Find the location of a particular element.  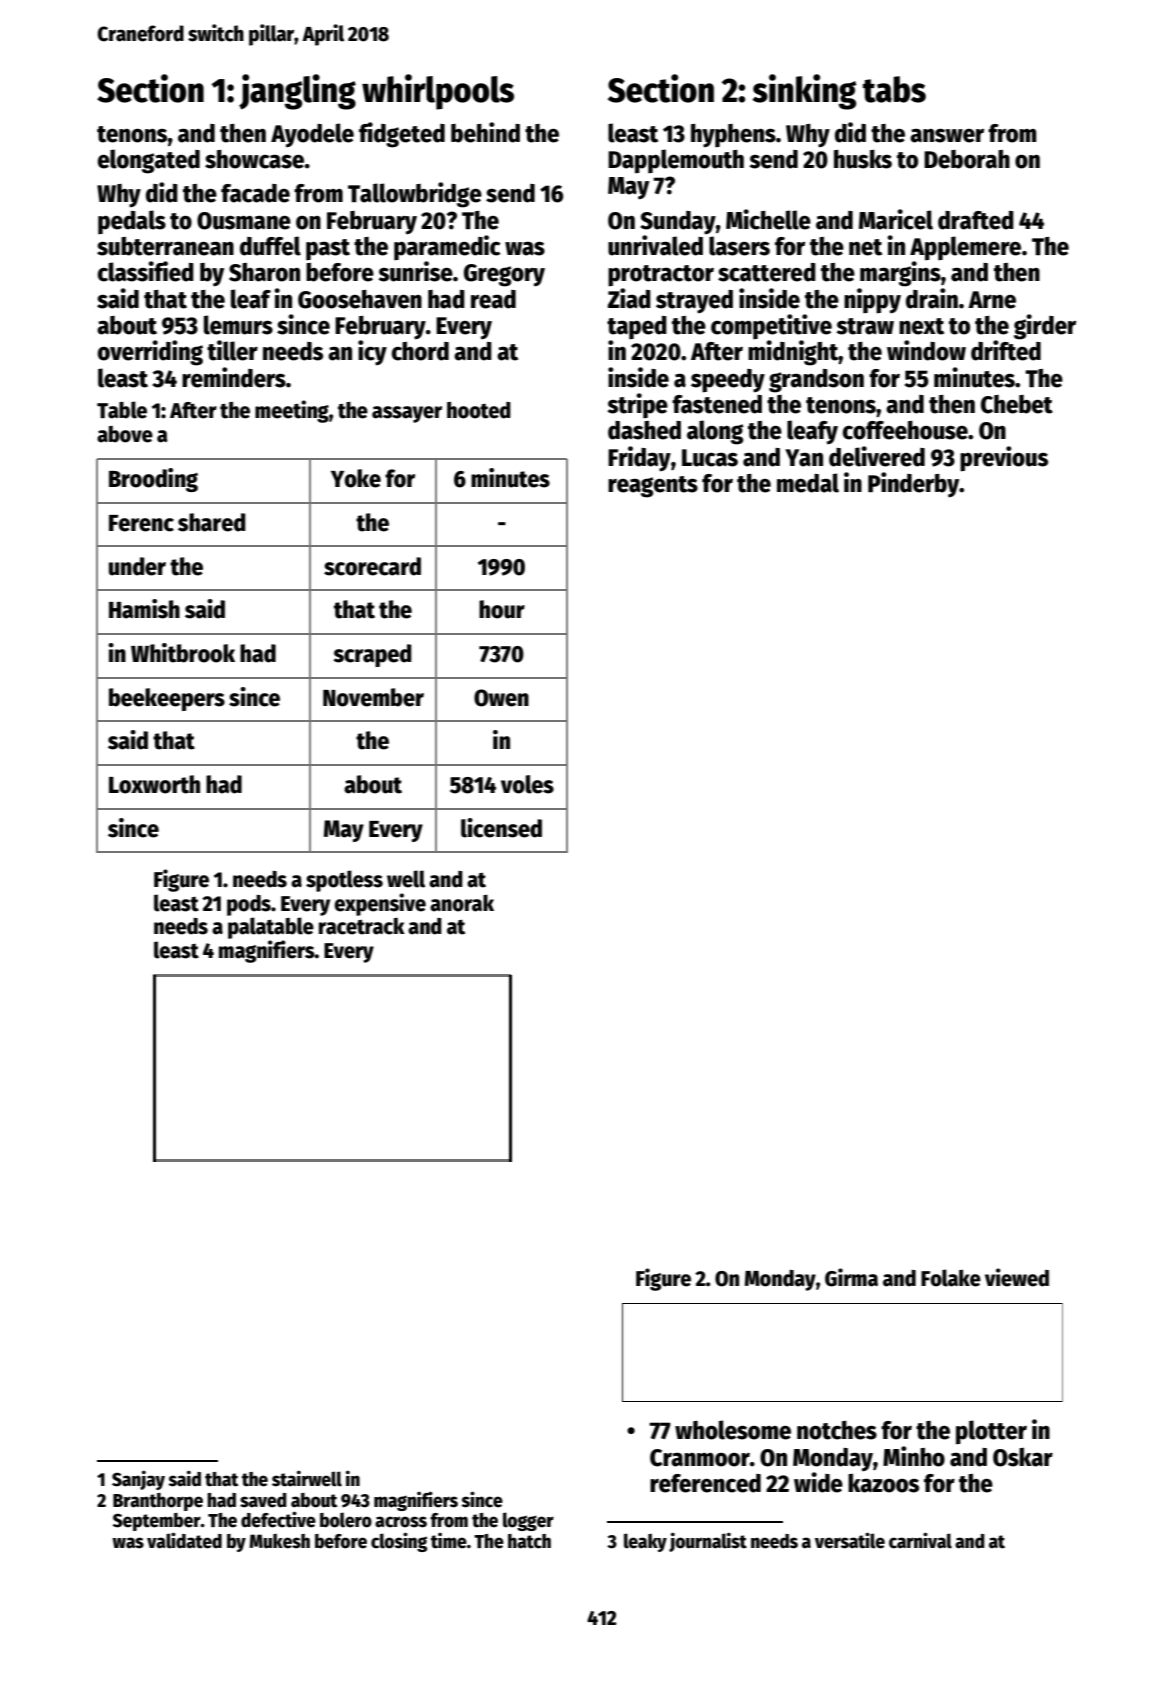

Branthorpe is located at coordinates (158, 1502).
